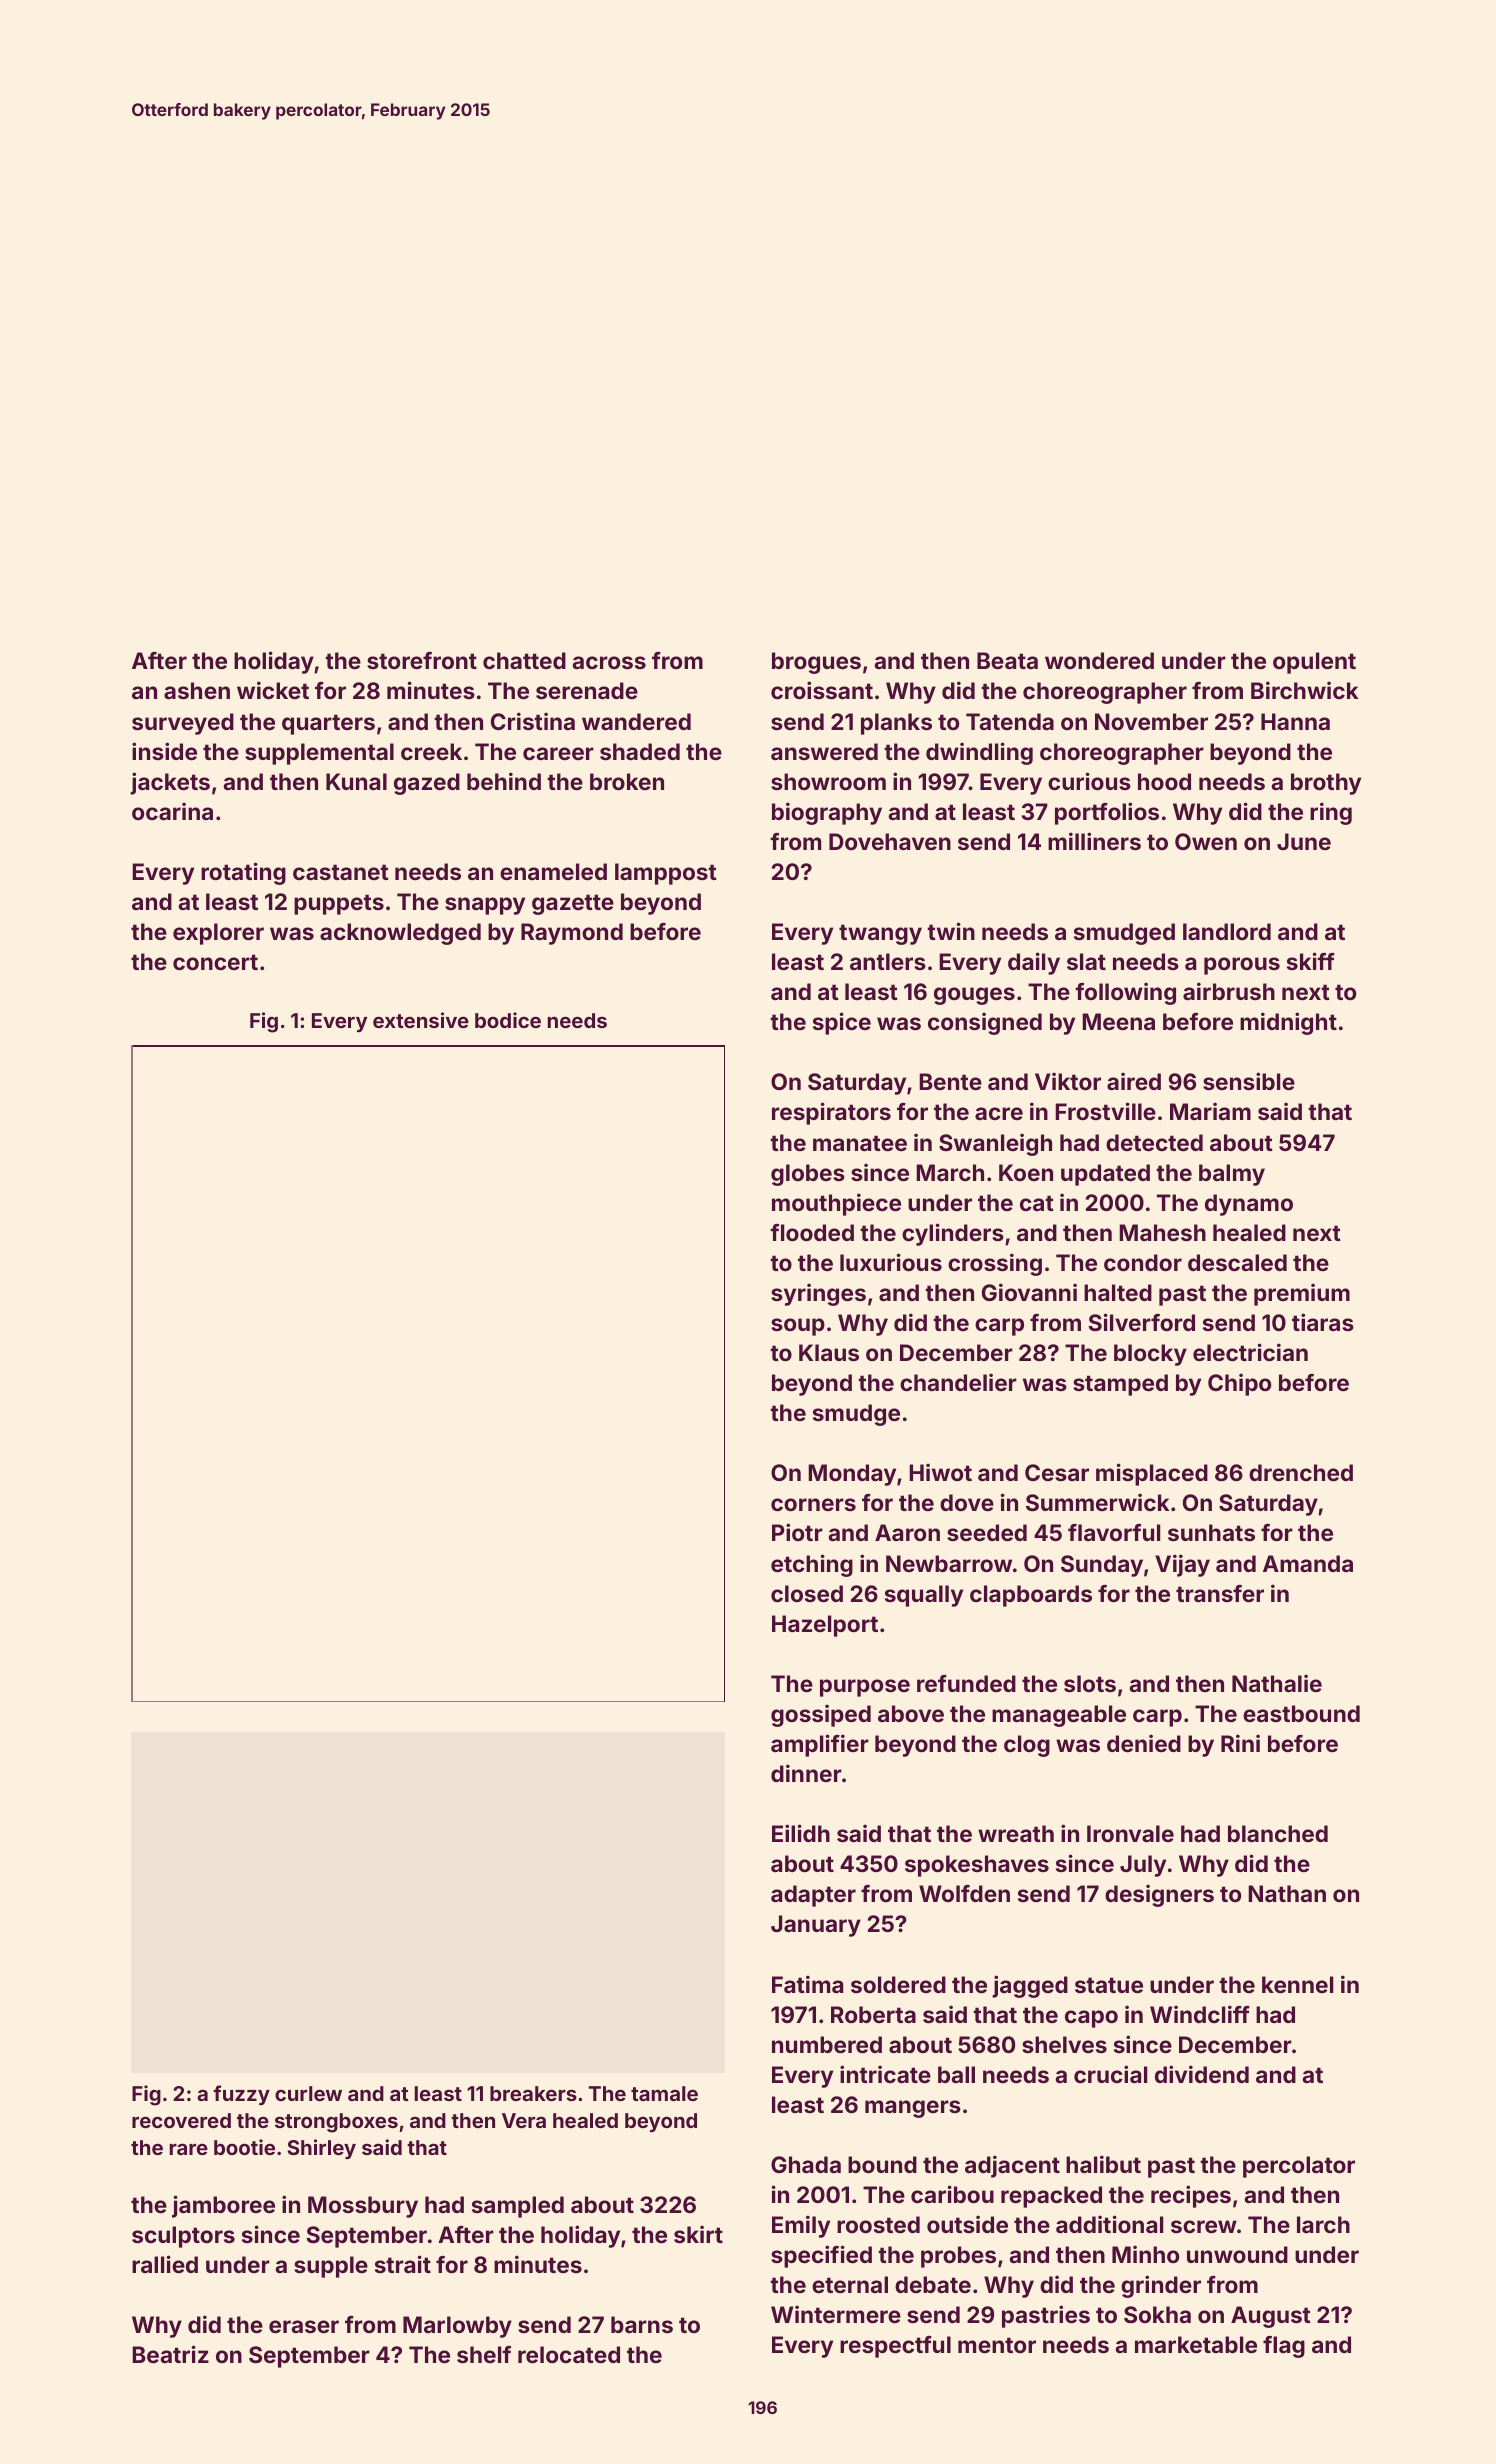 The image size is (1496, 2464). I want to click on stamped, so click(1120, 1385).
